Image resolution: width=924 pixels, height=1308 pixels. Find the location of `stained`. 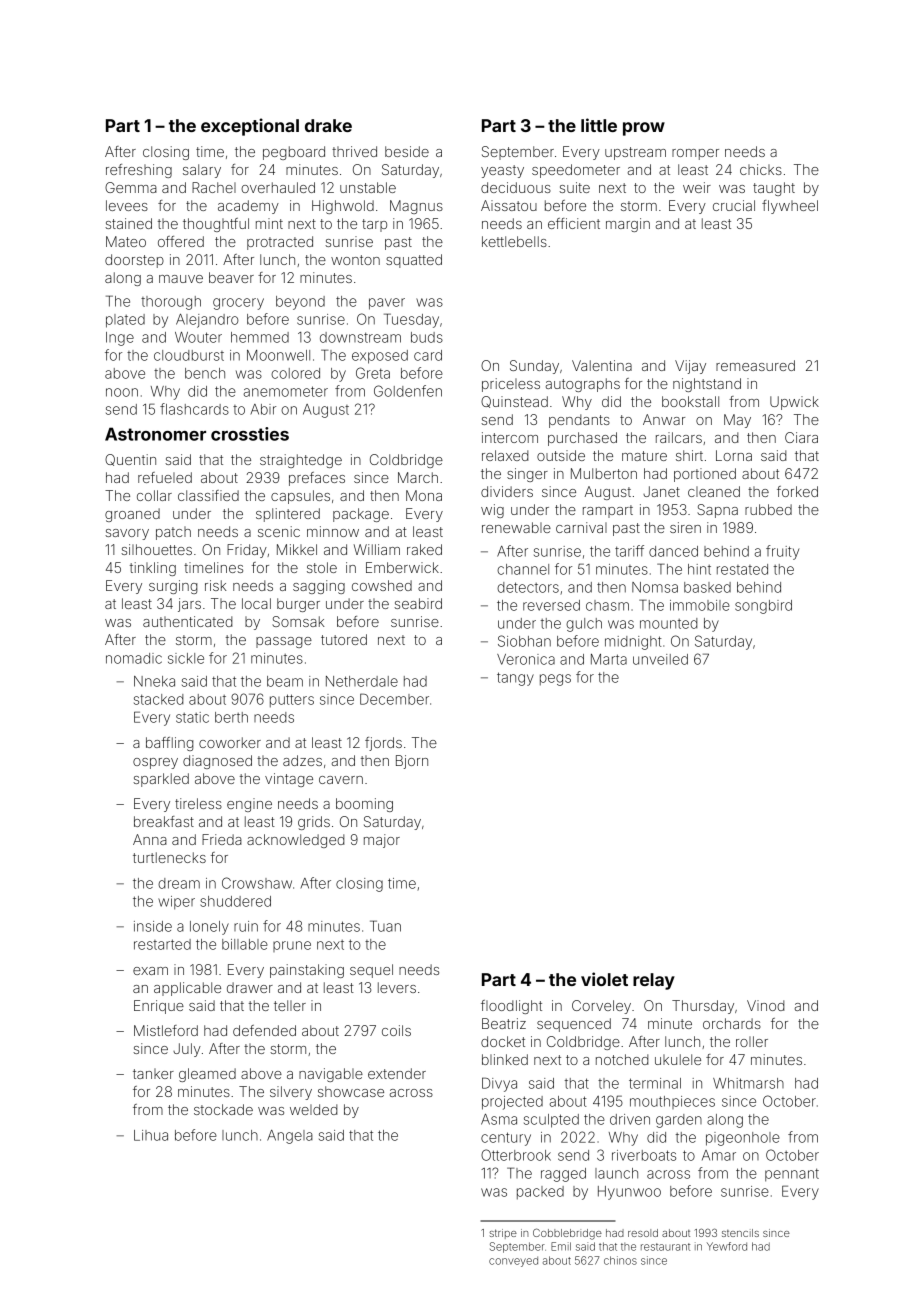

stained is located at coordinates (128, 223).
